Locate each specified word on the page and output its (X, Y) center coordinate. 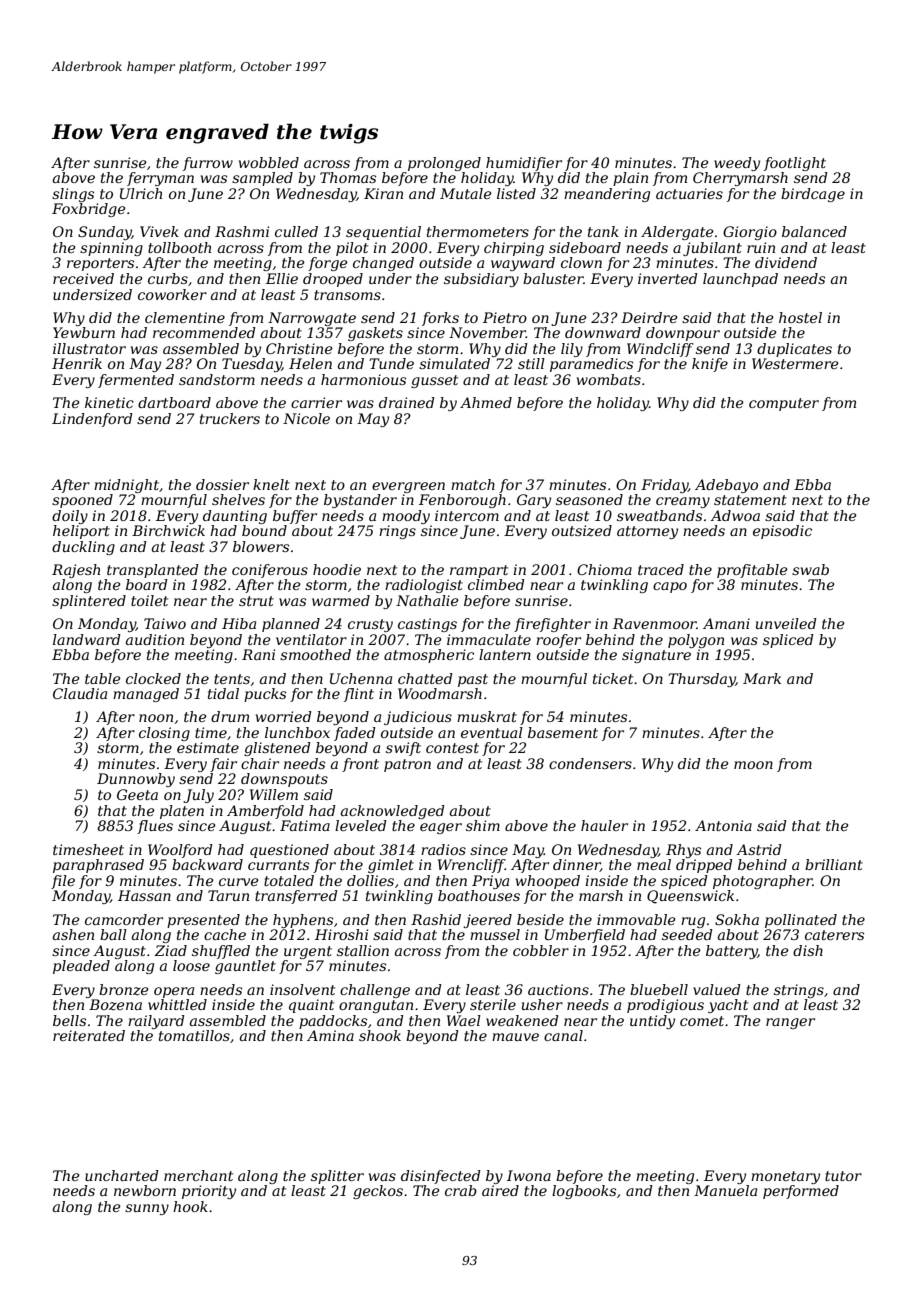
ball (113, 934)
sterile (493, 1004)
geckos (378, 1192)
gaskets (375, 334)
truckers (230, 418)
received (83, 278)
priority (209, 1192)
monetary (785, 1177)
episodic (782, 532)
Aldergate (677, 233)
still (531, 363)
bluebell (659, 989)
